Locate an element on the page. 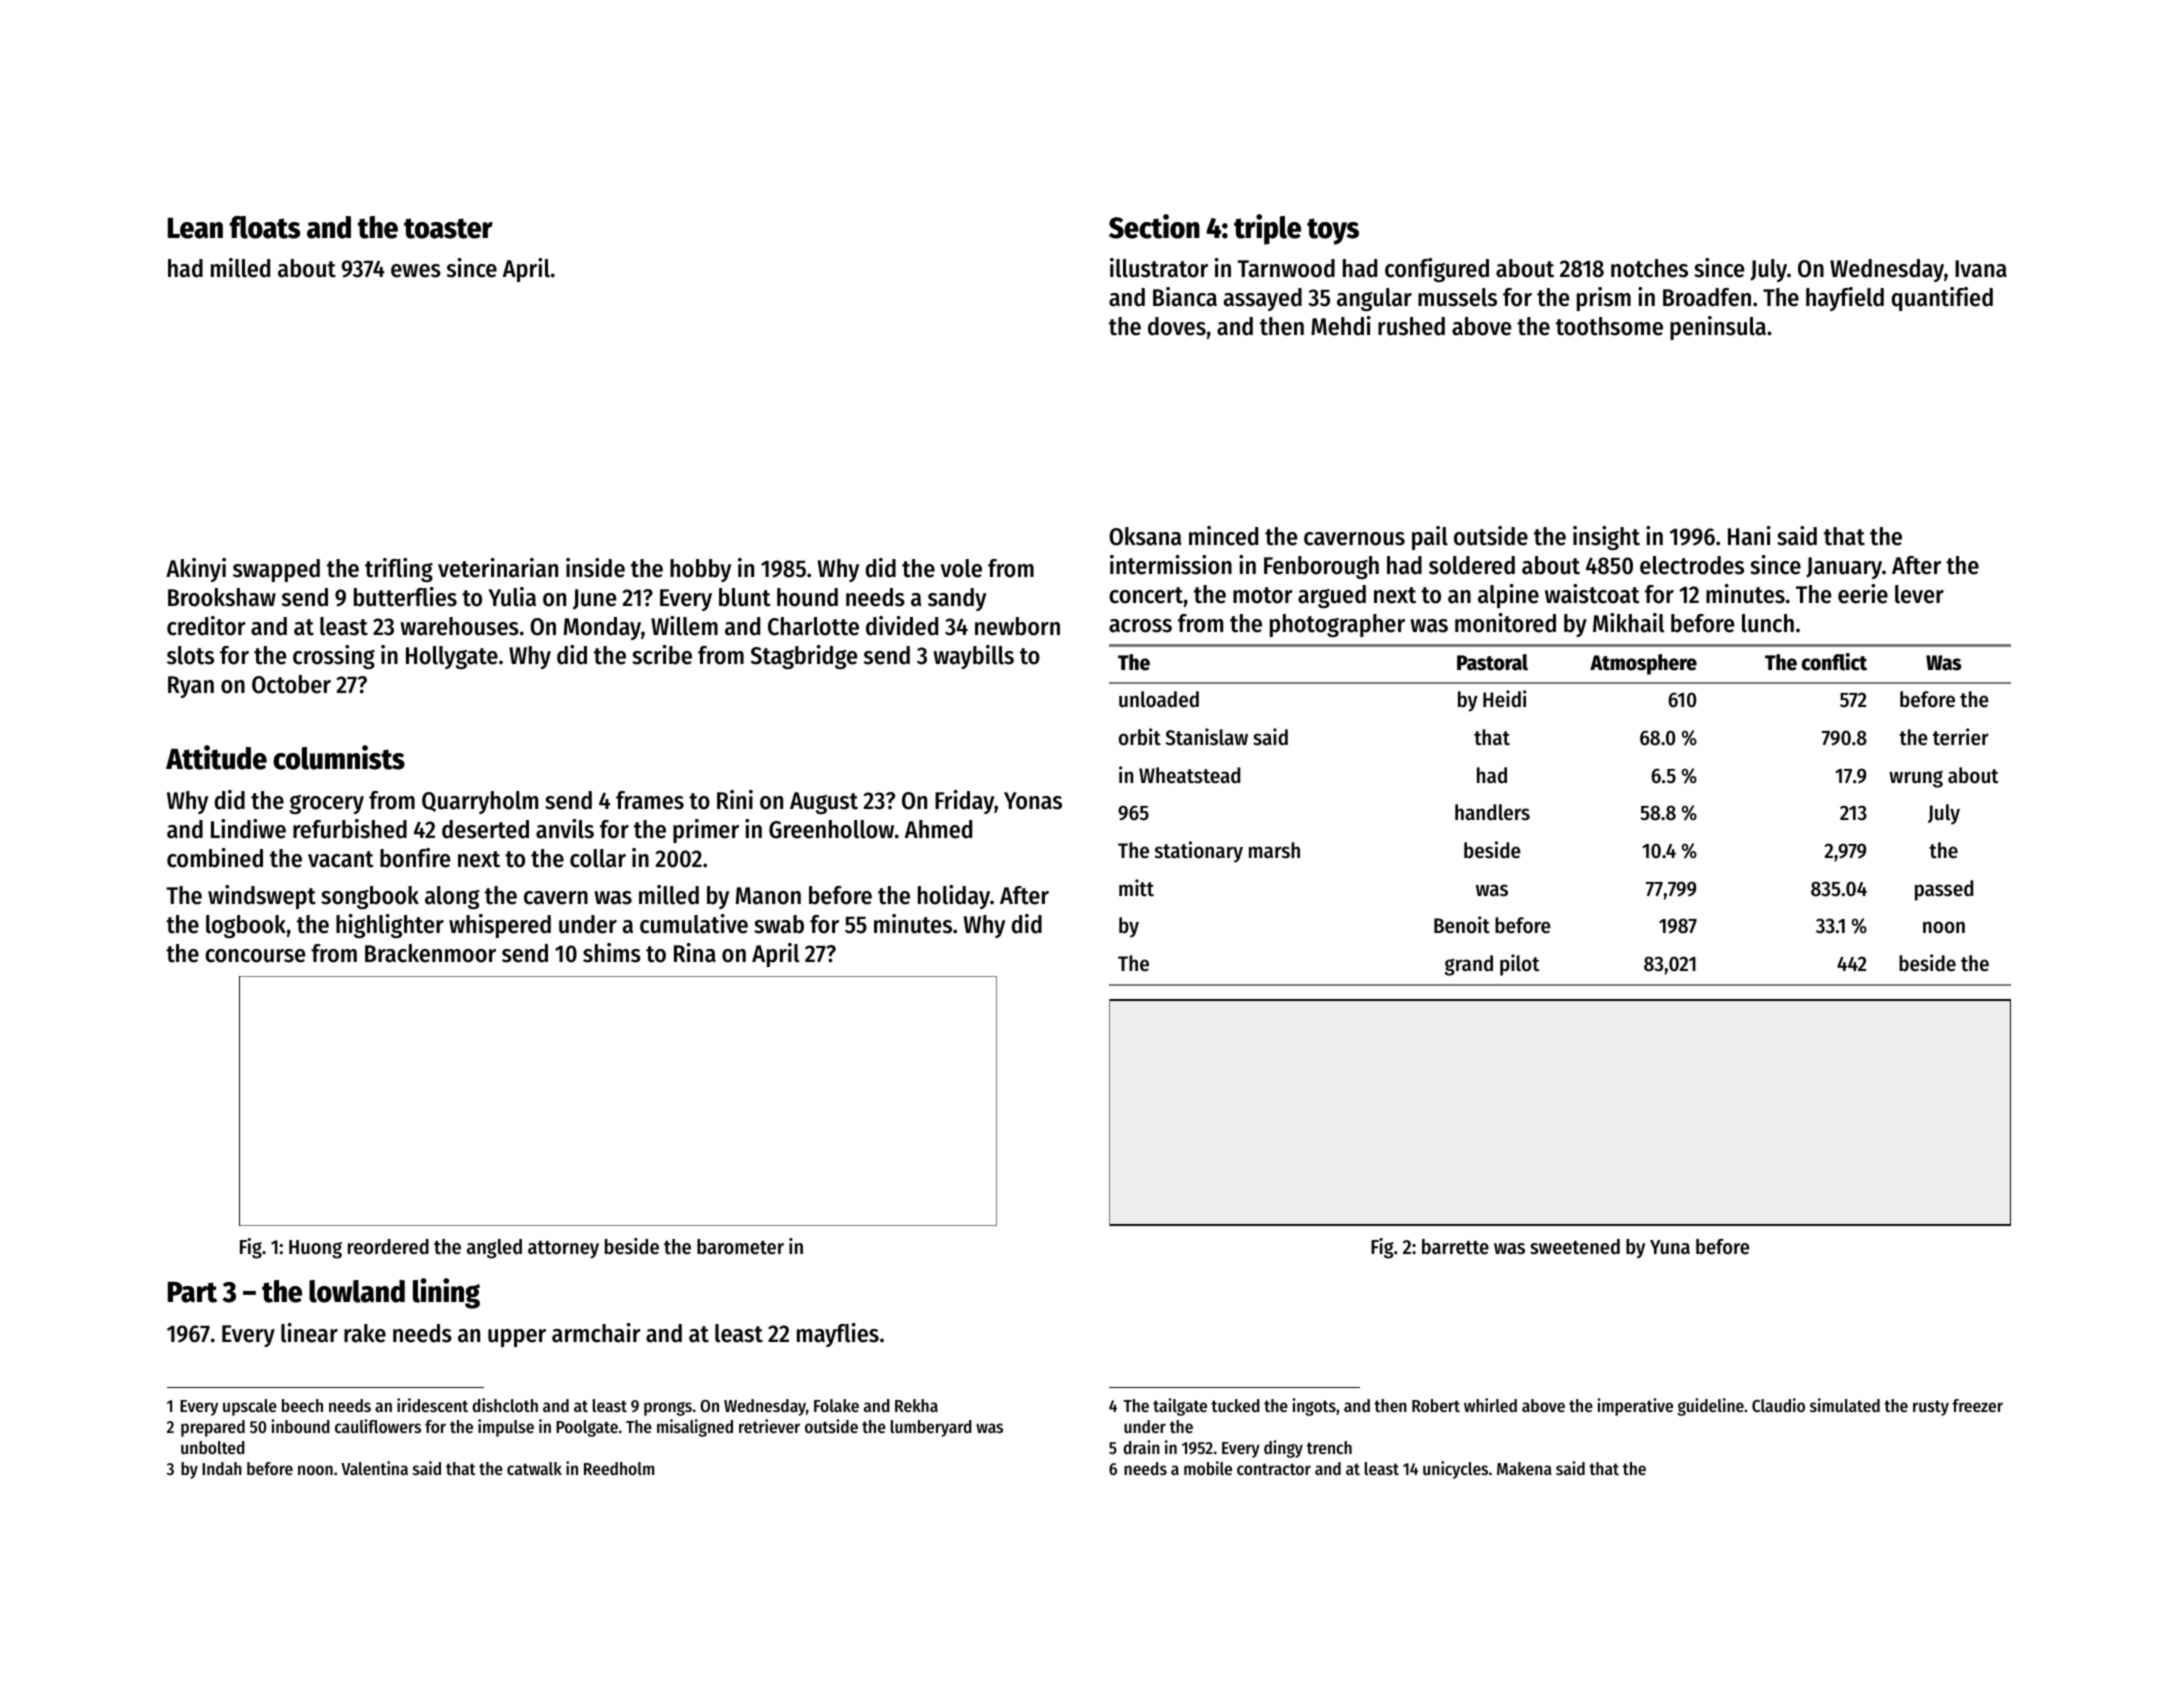 The width and height of the page is (2178, 1683). Makena is located at coordinates (1524, 1468).
